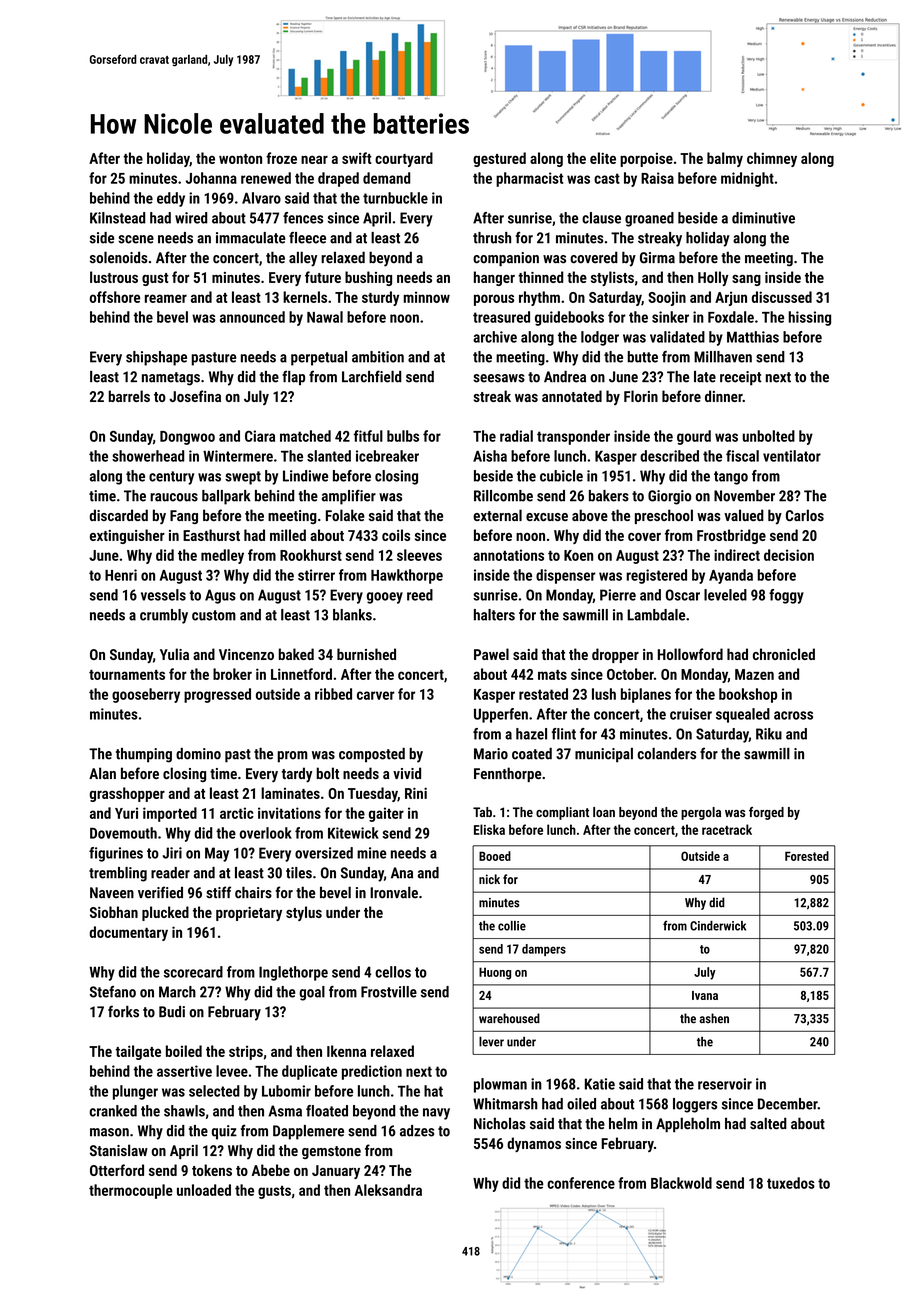  What do you see at coordinates (581, 1183) in the screenshot?
I see `conference` at bounding box center [581, 1183].
